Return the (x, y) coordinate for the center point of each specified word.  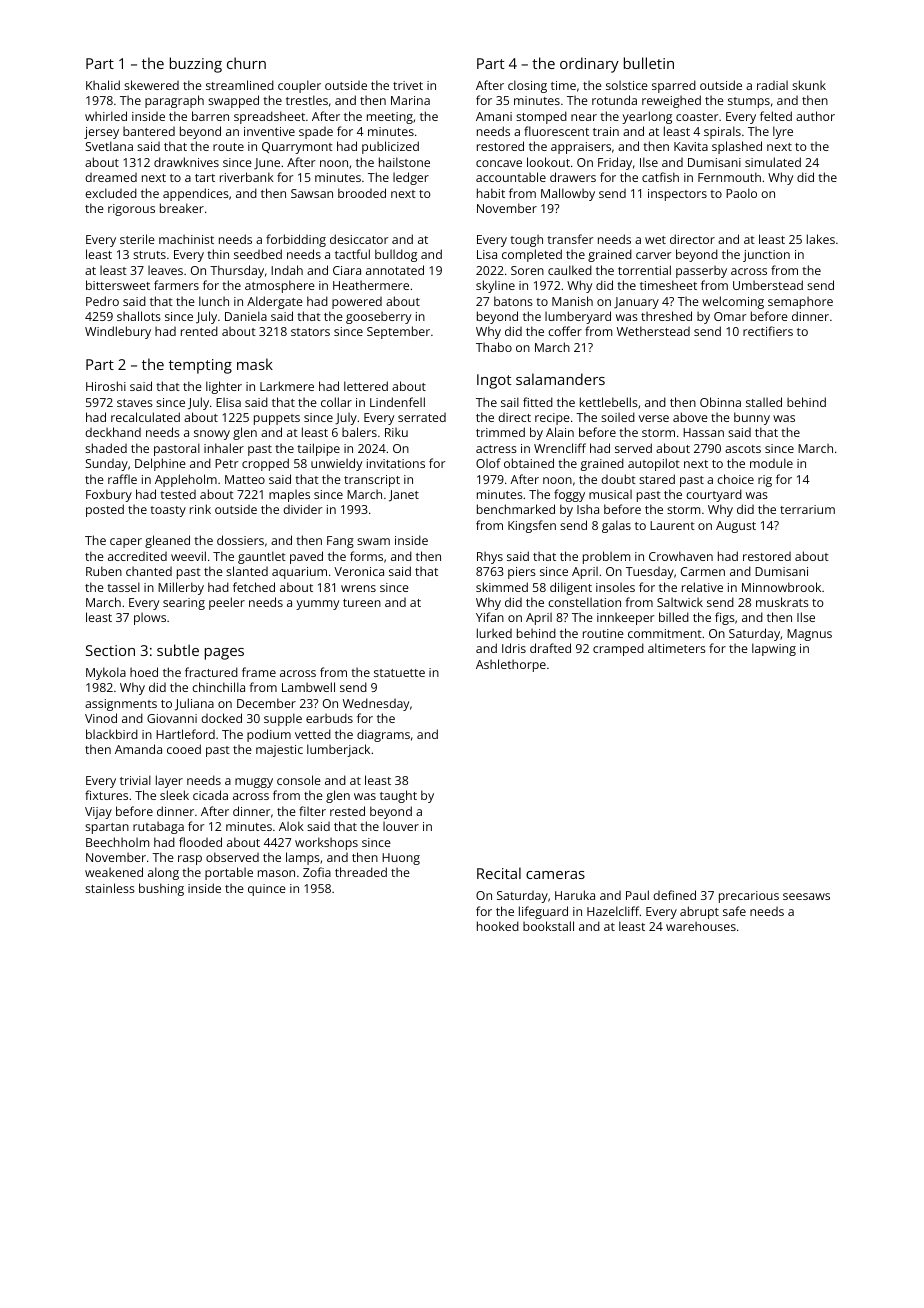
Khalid (103, 85)
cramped (618, 649)
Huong (401, 859)
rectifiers (768, 331)
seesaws (806, 896)
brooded (362, 193)
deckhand (113, 432)
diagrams (383, 735)
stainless (110, 888)
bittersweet (118, 285)
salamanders (560, 379)
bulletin (649, 63)
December (266, 703)
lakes (821, 239)
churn (246, 63)
